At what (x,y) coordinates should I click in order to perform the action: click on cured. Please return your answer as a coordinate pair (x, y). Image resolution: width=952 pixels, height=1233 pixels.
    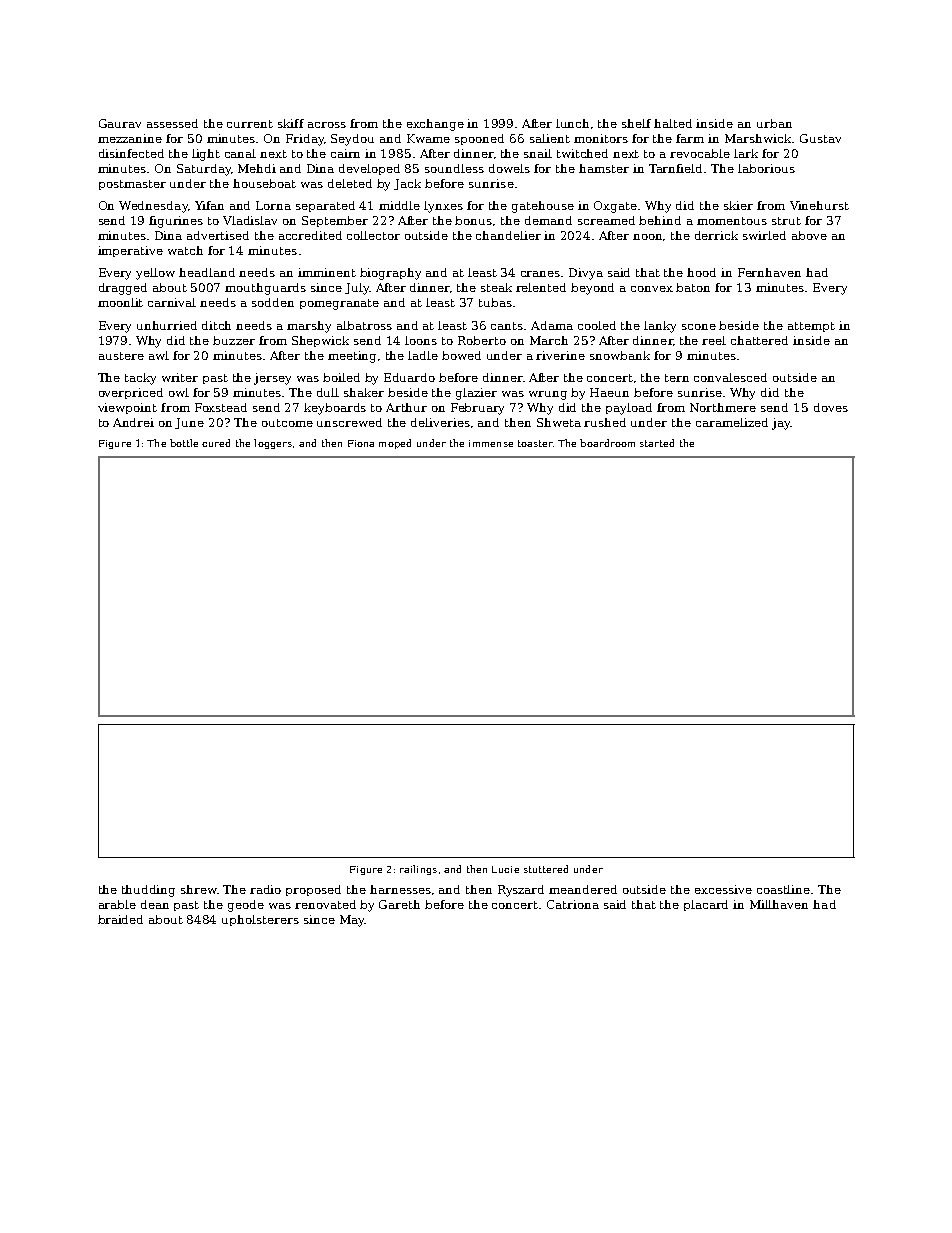
    Looking at the image, I should click on (216, 443).
